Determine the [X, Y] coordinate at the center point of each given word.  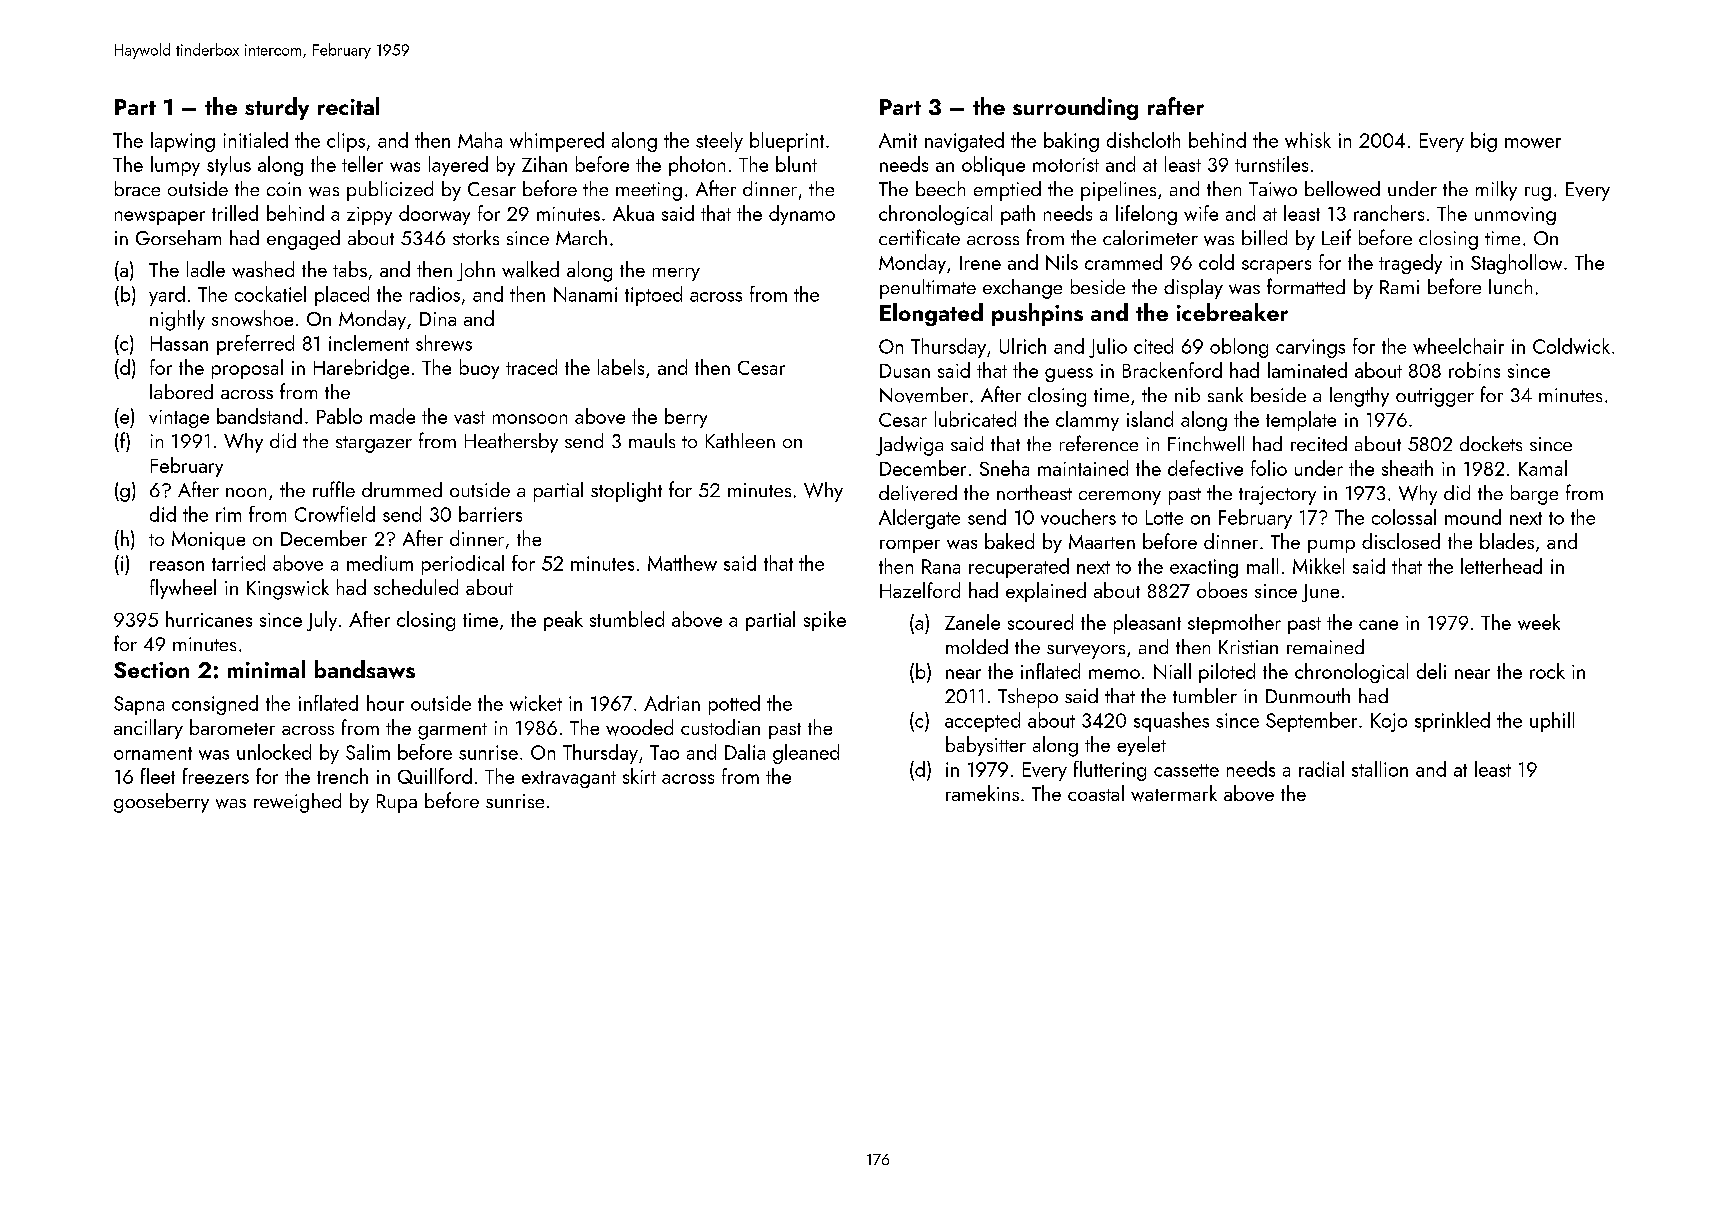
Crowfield [335, 514]
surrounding [1075, 108]
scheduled [416, 587]
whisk [1308, 140]
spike [825, 621]
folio [1269, 468]
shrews [444, 343]
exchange [1022, 289]
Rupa [397, 803]
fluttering [1110, 771]
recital [348, 106]
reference [1099, 443]
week [1539, 622]
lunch [1510, 286]
